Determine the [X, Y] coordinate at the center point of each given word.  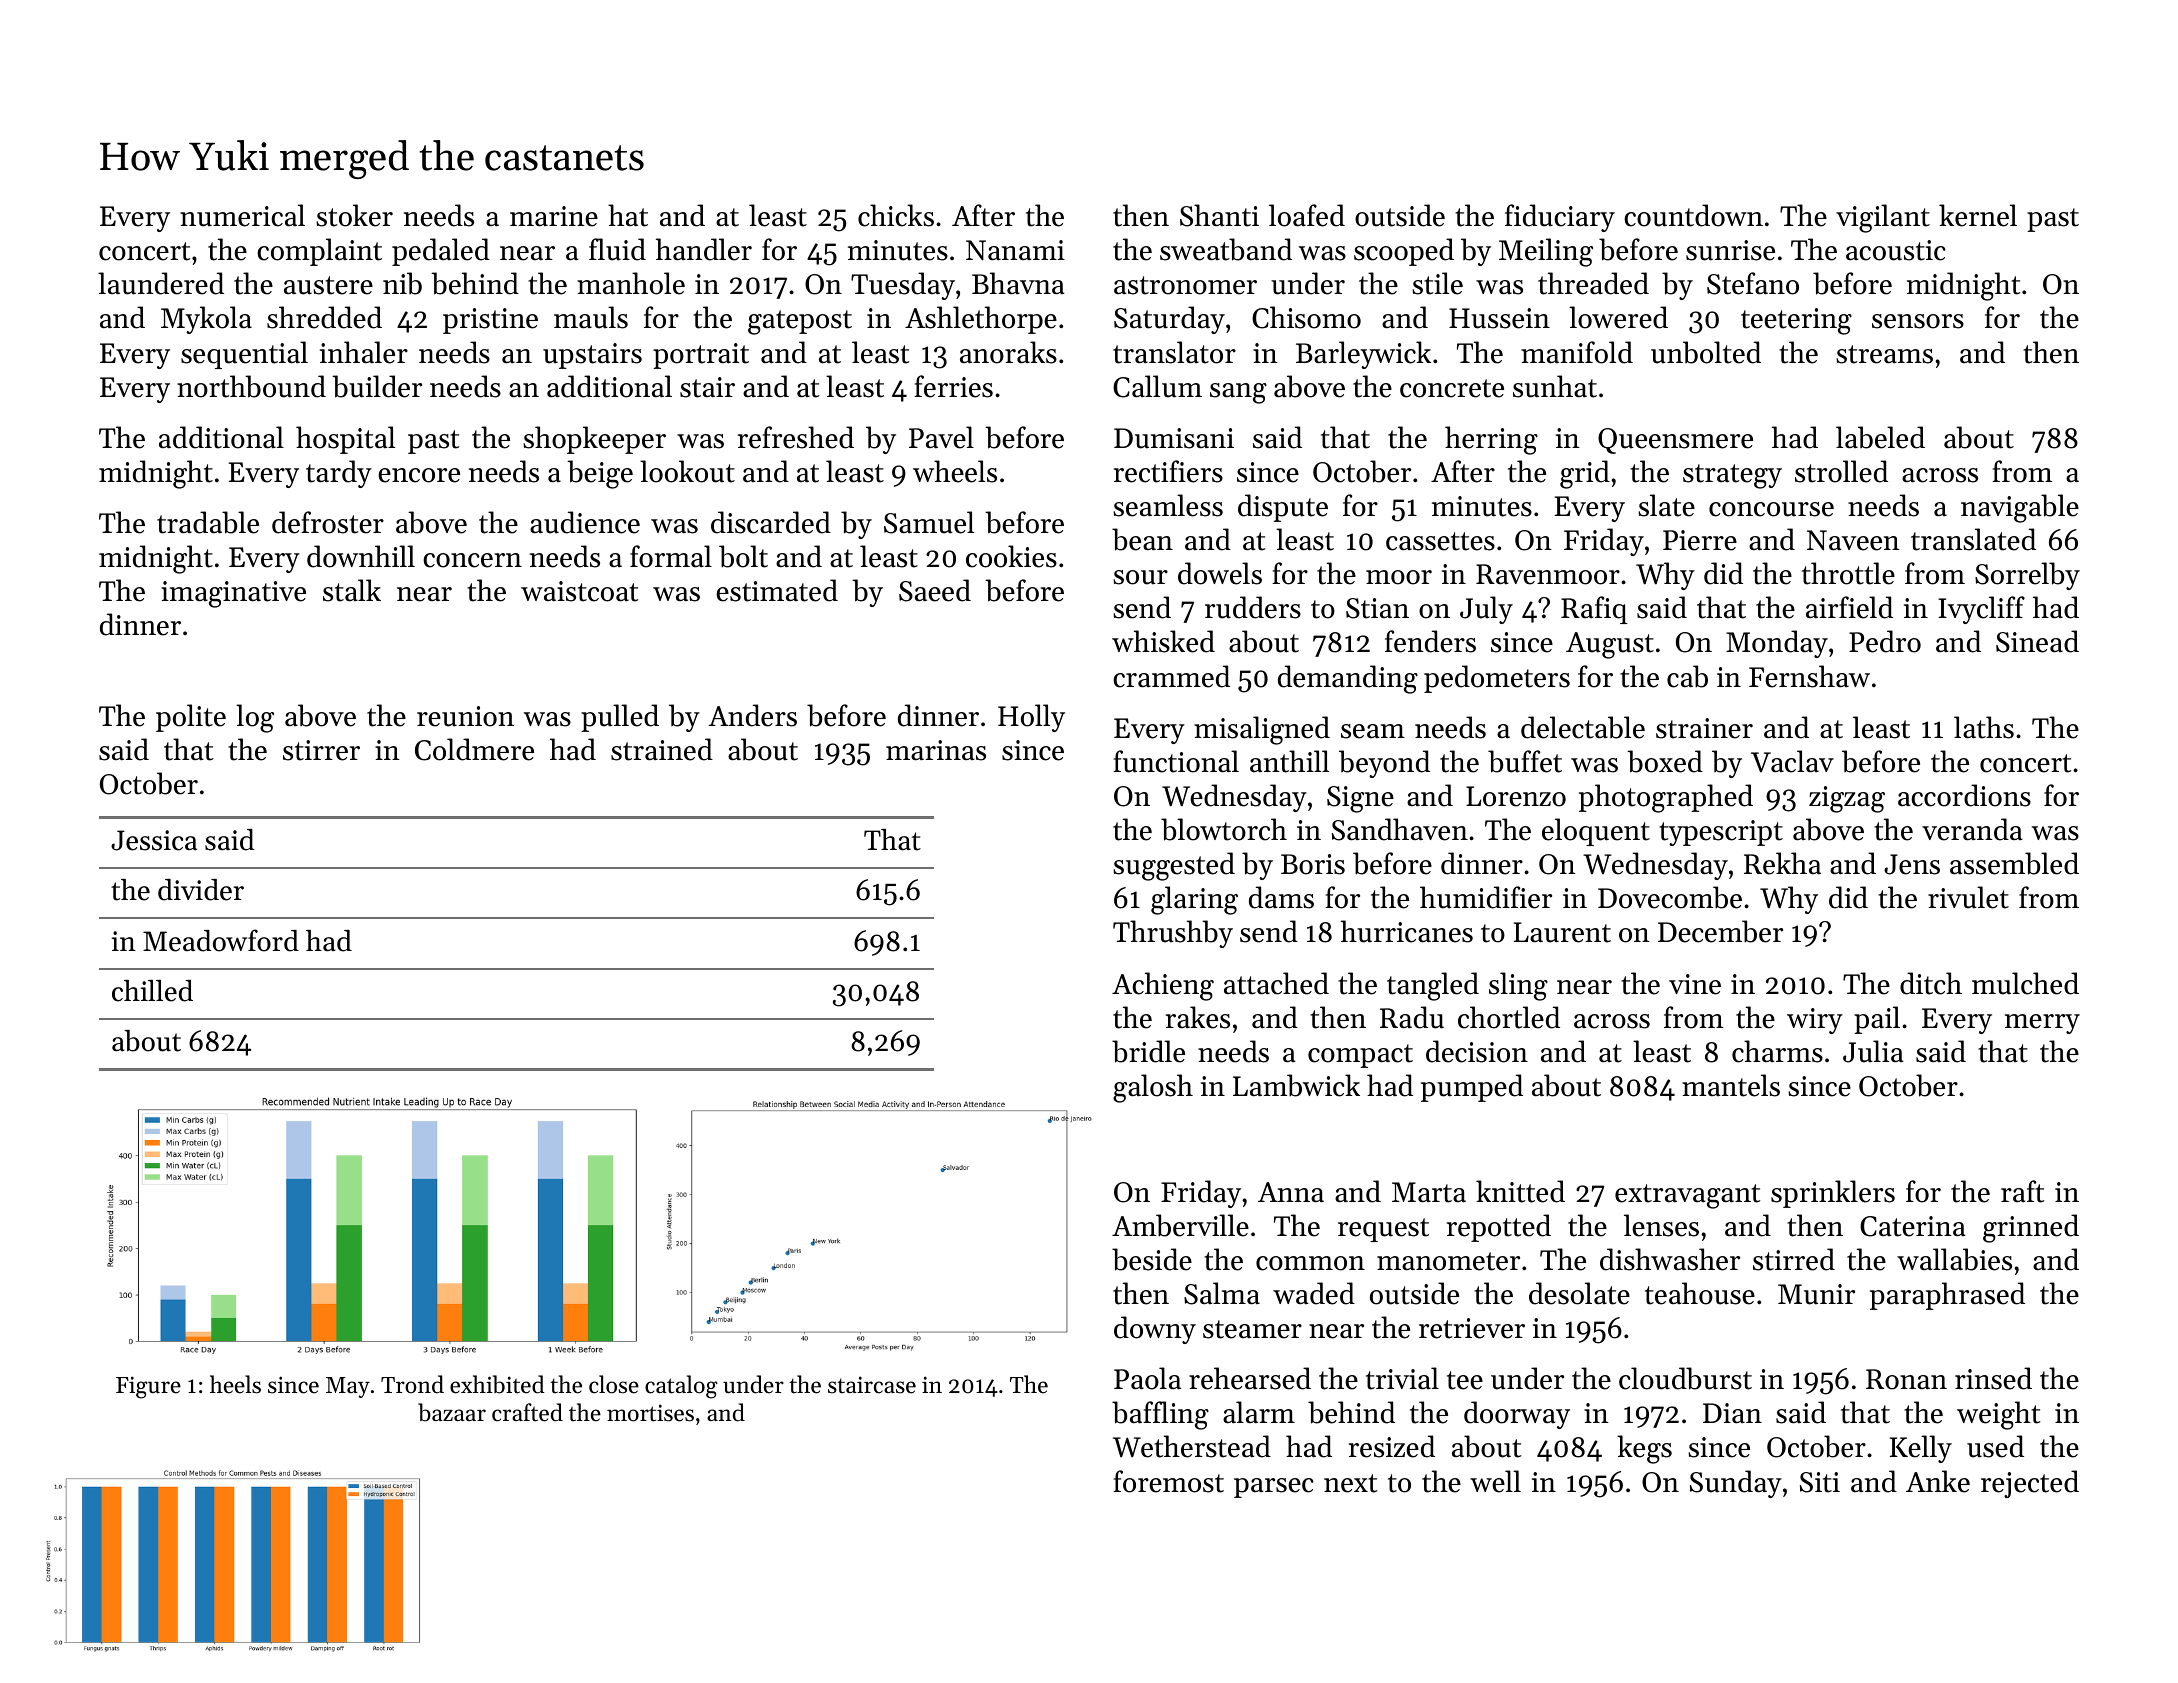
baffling [1160, 1415]
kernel [1978, 215]
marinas [936, 750]
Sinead [2037, 641]
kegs [1644, 1449]
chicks [896, 215]
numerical [242, 215]
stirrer [321, 750]
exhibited [497, 1384]
